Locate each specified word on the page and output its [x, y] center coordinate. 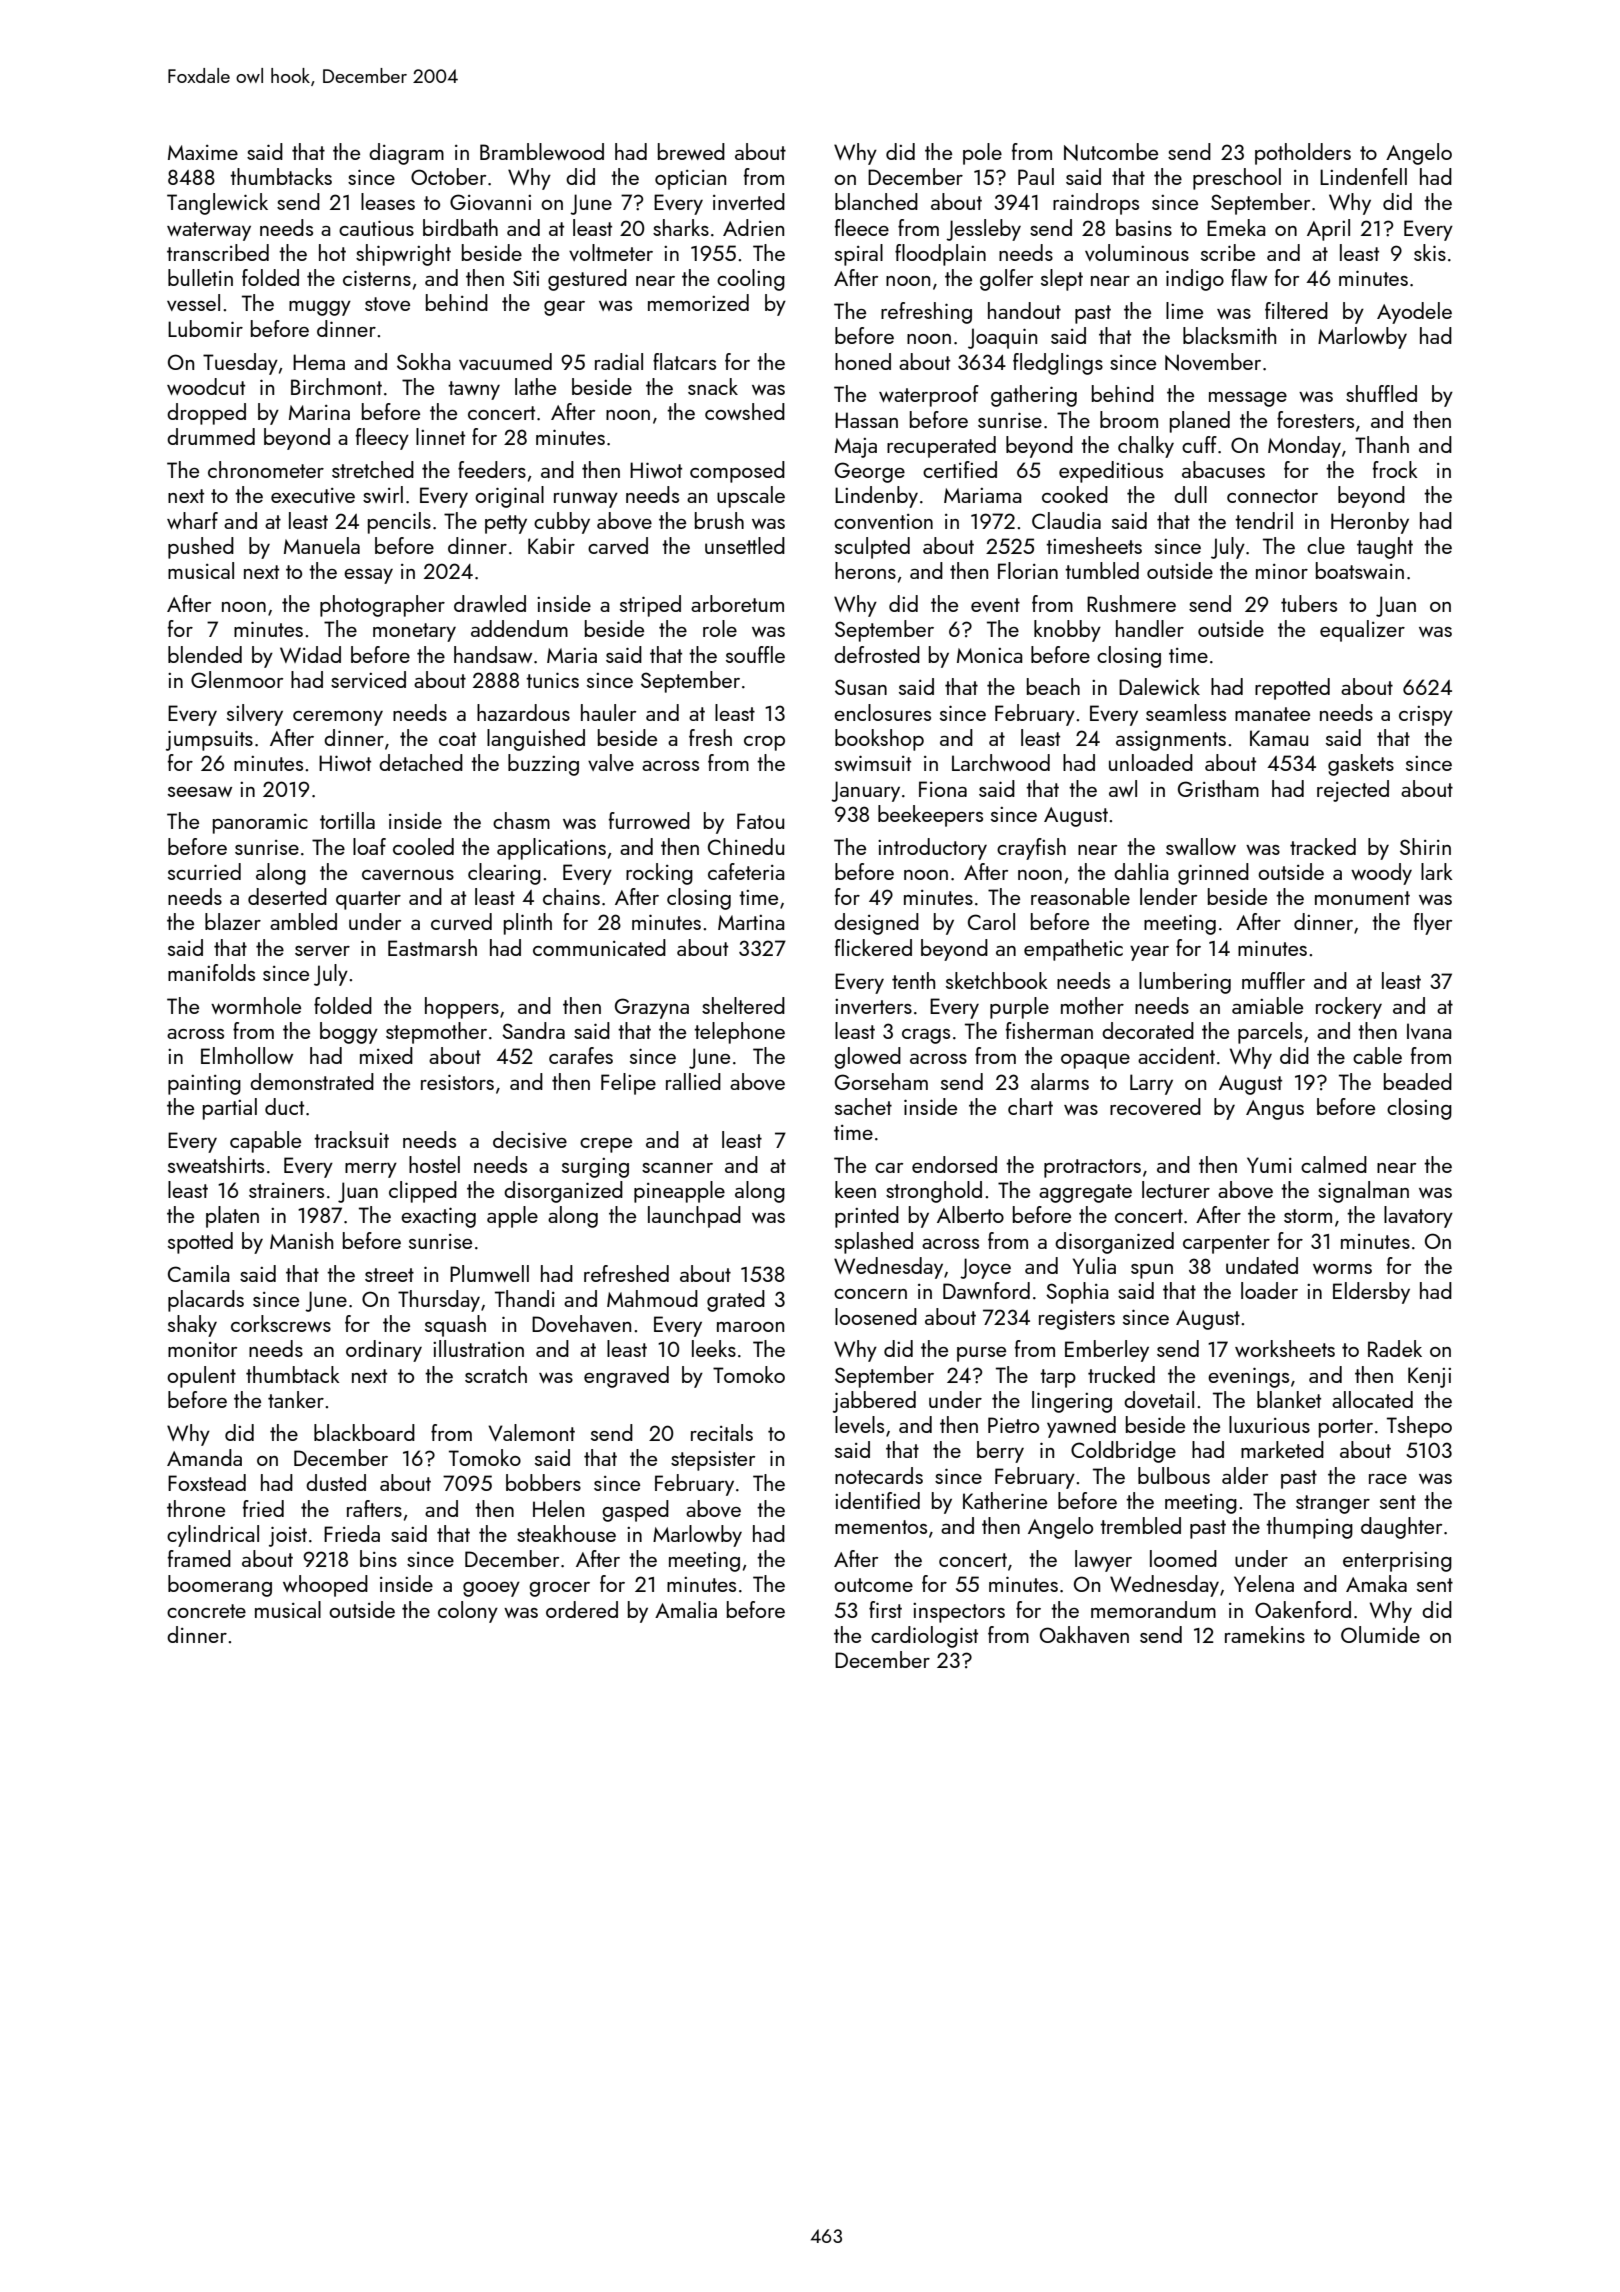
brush [719, 520]
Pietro [1013, 1425]
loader [1269, 1290]
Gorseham [881, 1081]
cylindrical [213, 1536]
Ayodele [1414, 313]
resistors [457, 1082]
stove [387, 304]
